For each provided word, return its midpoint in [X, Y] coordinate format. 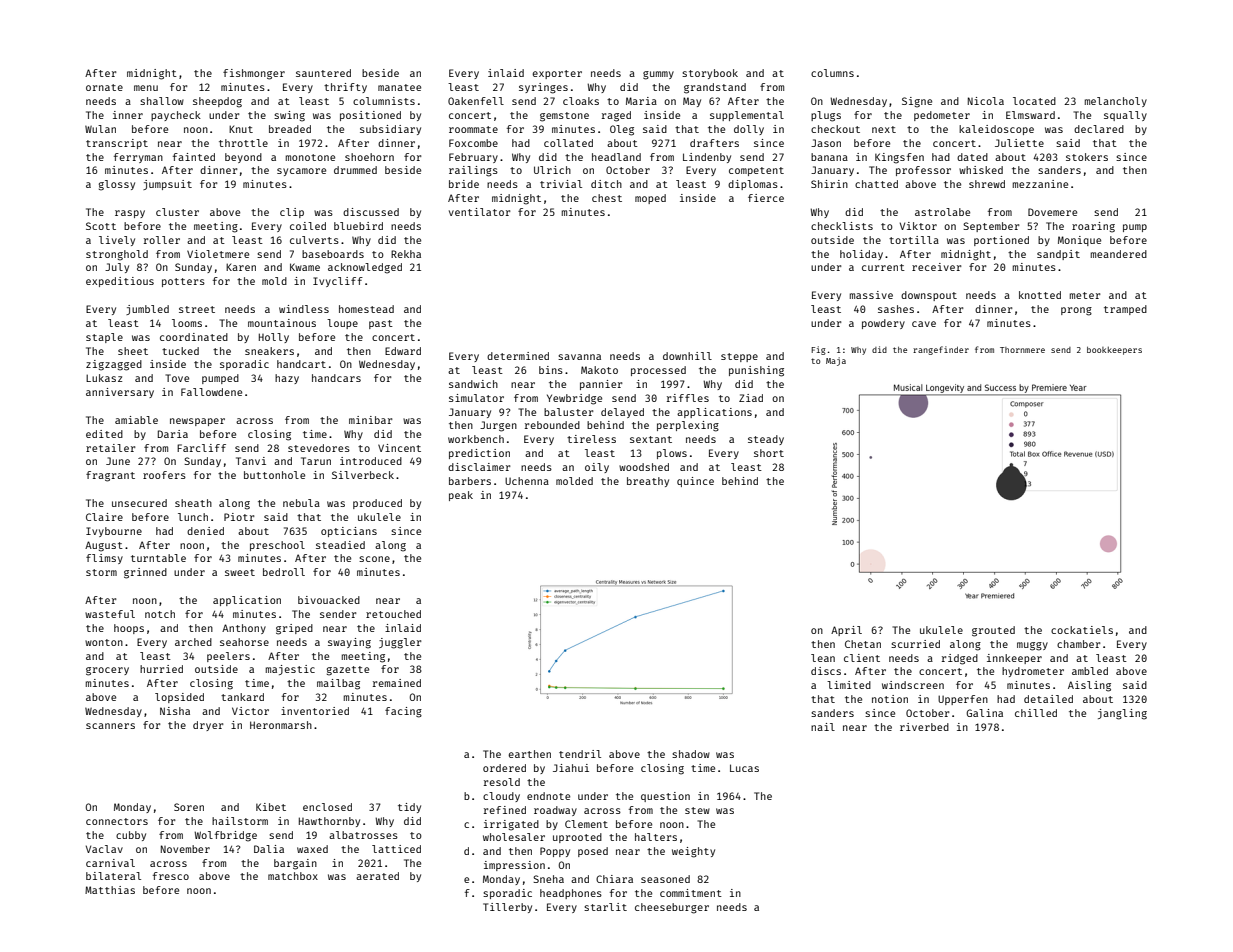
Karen [241, 267]
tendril [580, 754]
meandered [1119, 254]
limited [849, 685]
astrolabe [942, 212]
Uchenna [527, 481]
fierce [766, 198]
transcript [117, 144]
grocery [107, 671]
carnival [110, 863]
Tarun [316, 461]
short [769, 453]
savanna [579, 357]
